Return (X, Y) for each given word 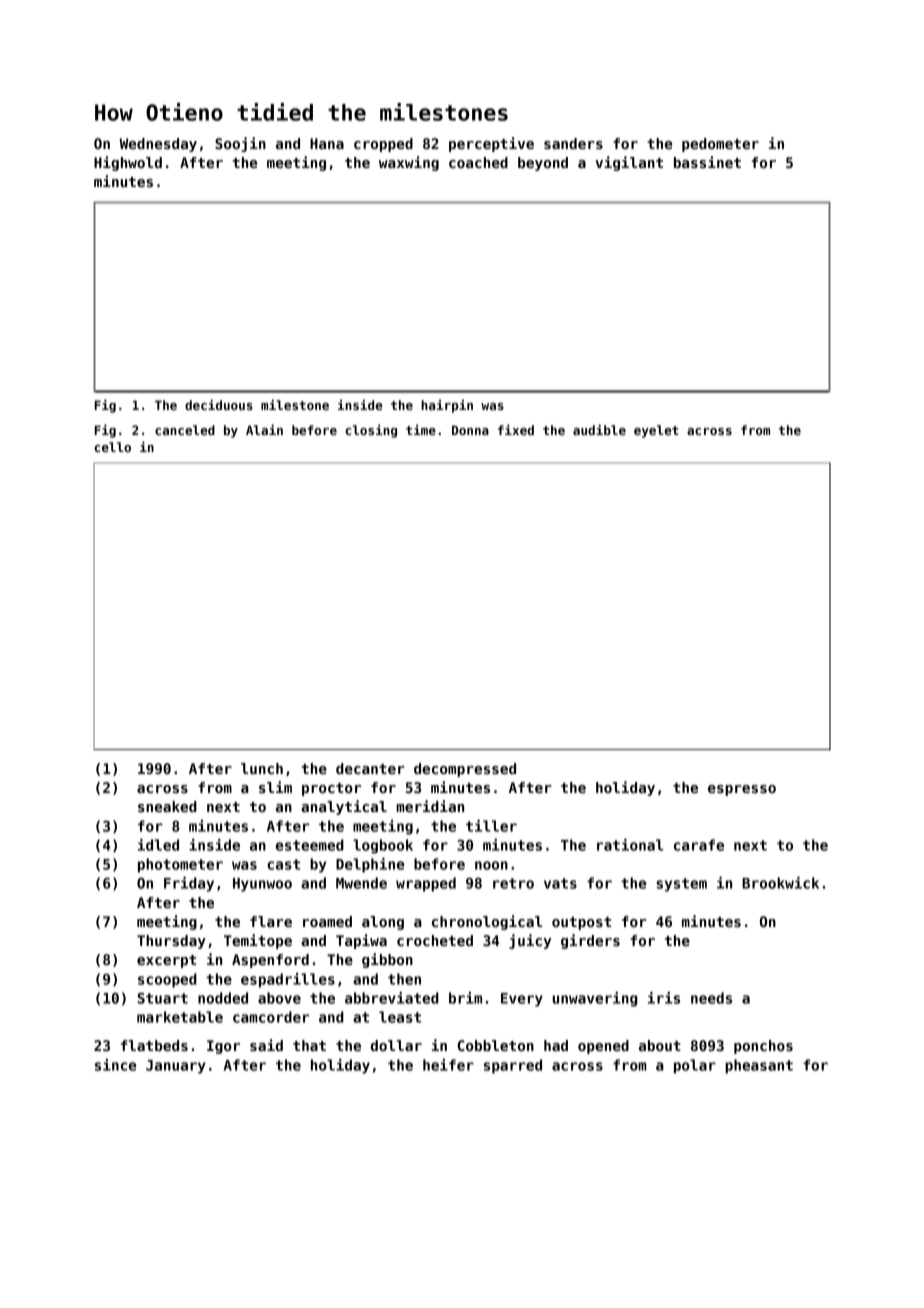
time (421, 429)
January (176, 1067)
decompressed (465, 770)
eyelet (656, 431)
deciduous (219, 404)
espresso (742, 790)
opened (603, 1047)
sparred (513, 1066)
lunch (262, 768)
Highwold (128, 163)
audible (599, 429)
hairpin (447, 406)
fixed (516, 429)
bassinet (707, 162)
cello (112, 447)
